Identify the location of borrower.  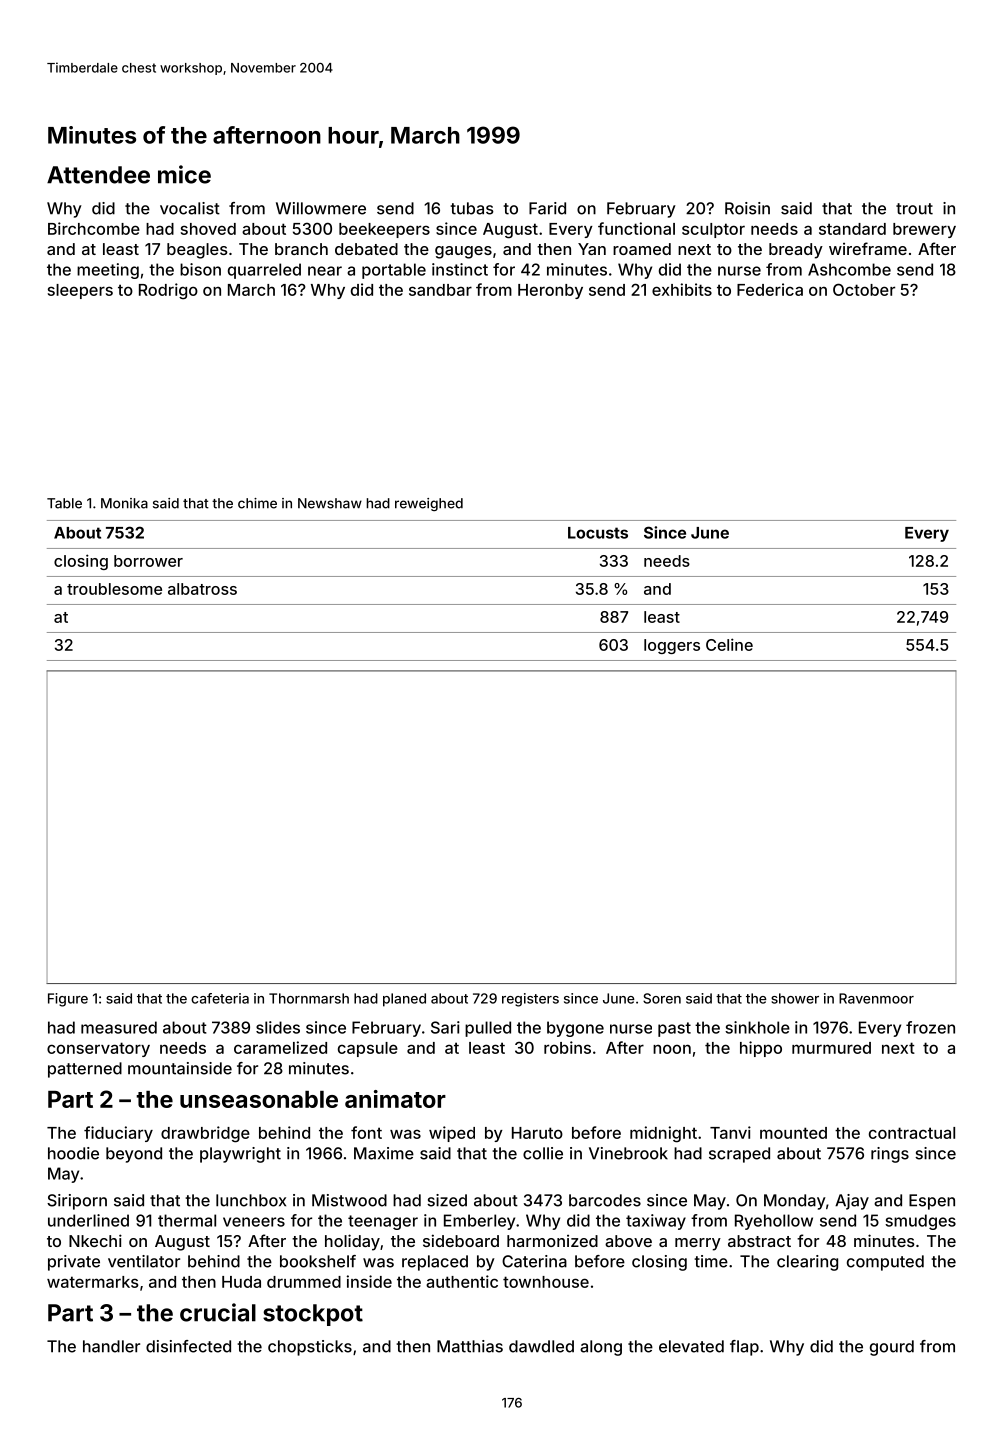
(148, 561).
